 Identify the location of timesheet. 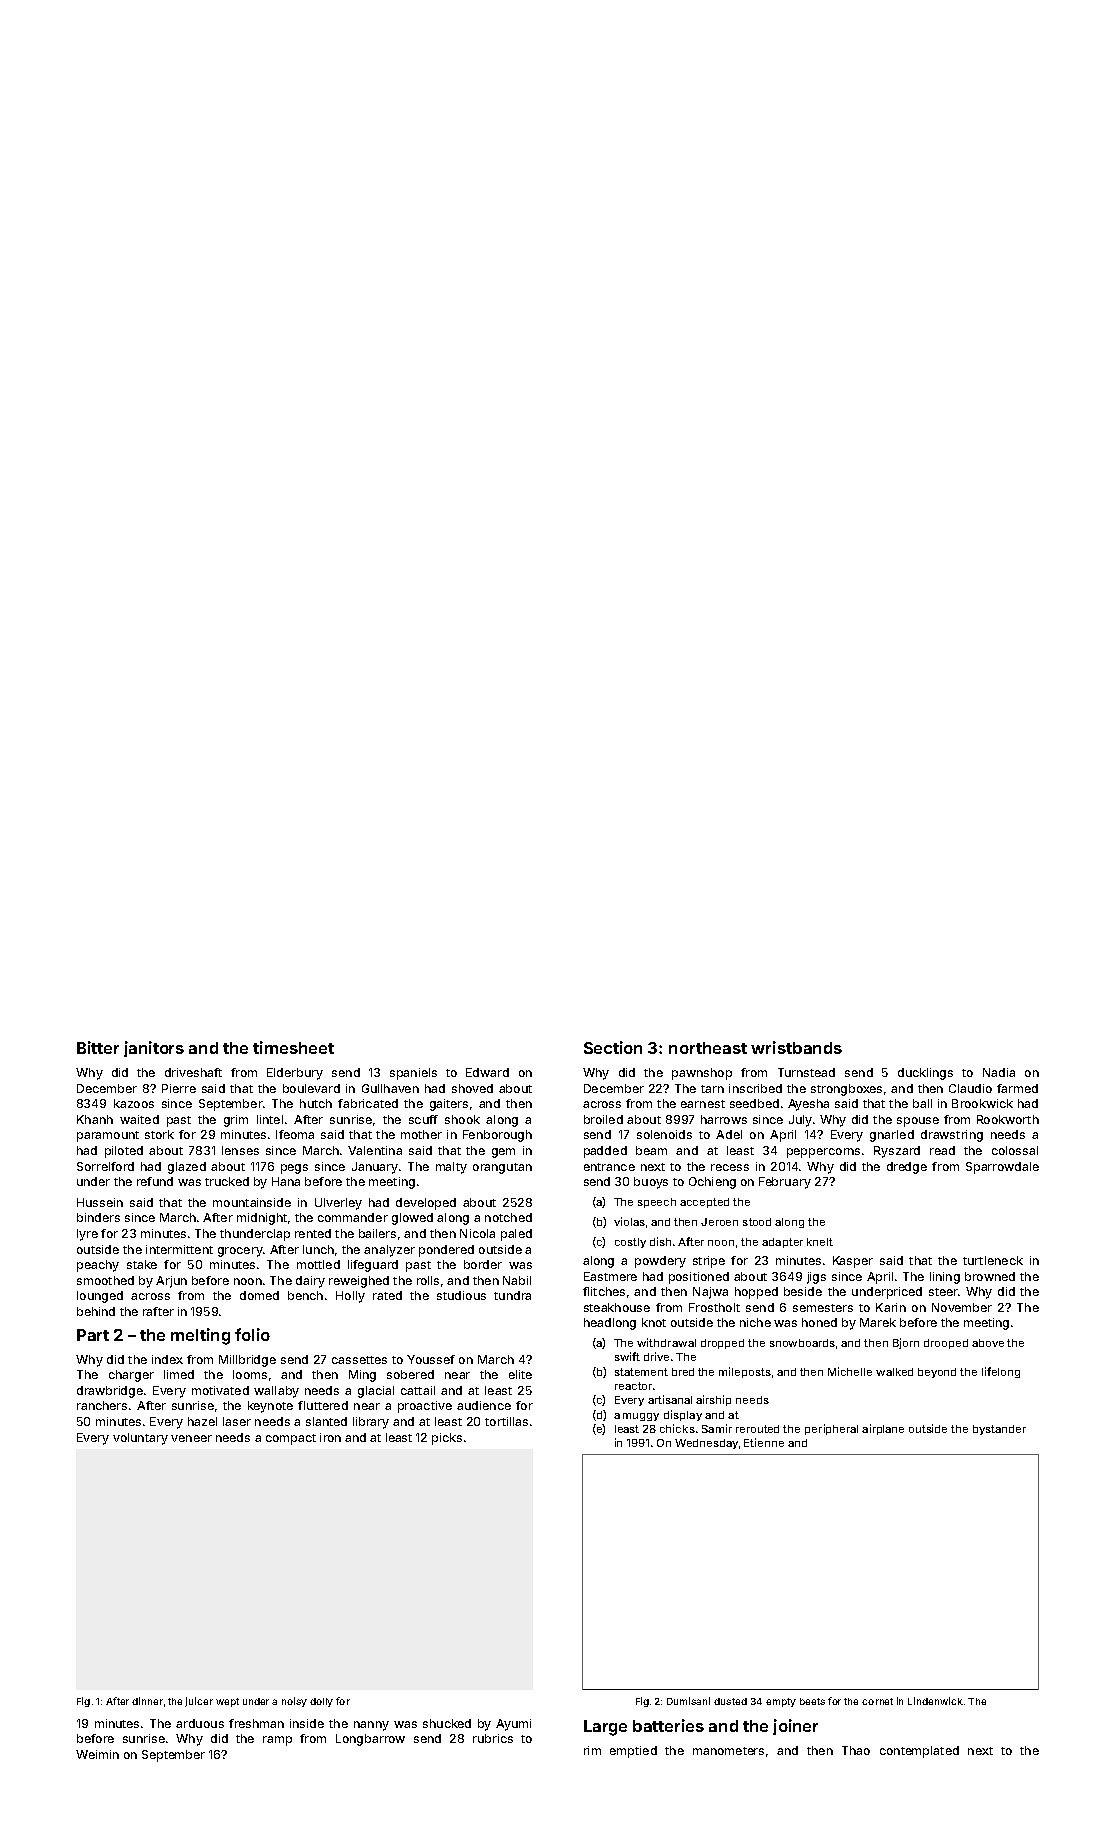
(293, 1047).
